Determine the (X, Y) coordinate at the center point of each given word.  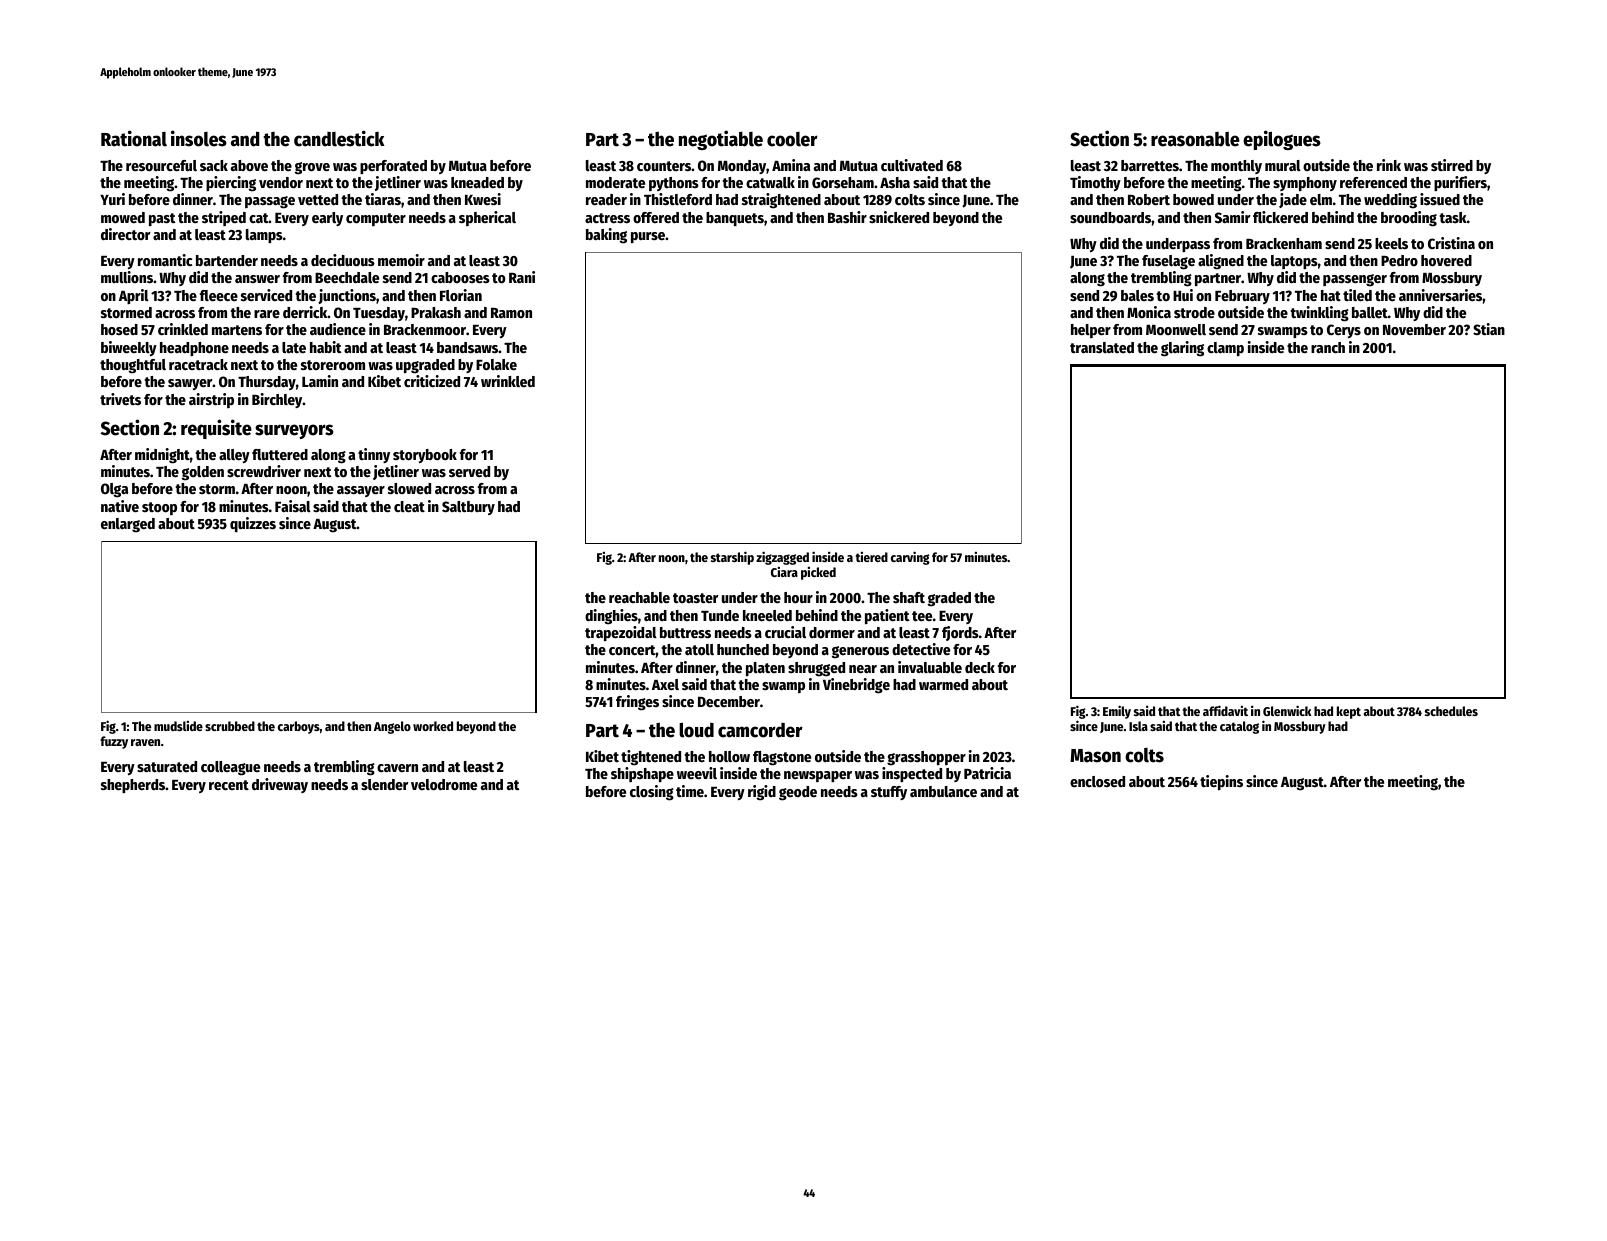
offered (656, 217)
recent (229, 785)
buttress (685, 632)
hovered (1446, 260)
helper (1091, 331)
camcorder (760, 730)
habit (325, 347)
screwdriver (264, 471)
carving (910, 558)
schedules (1451, 711)
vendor (281, 182)
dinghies (611, 617)
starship (732, 558)
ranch (1328, 347)
